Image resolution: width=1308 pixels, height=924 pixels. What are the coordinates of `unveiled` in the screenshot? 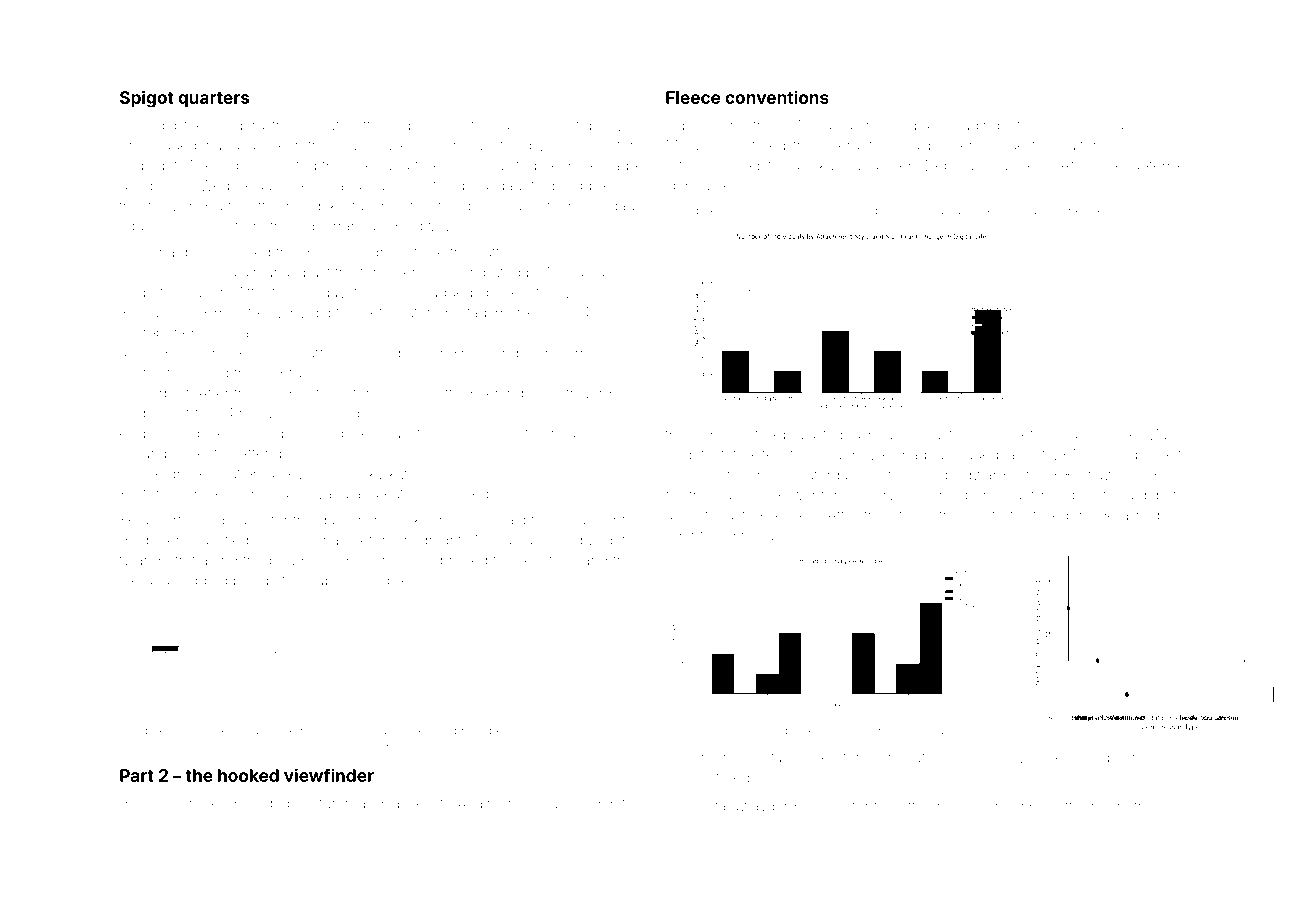 It's located at (978, 210).
